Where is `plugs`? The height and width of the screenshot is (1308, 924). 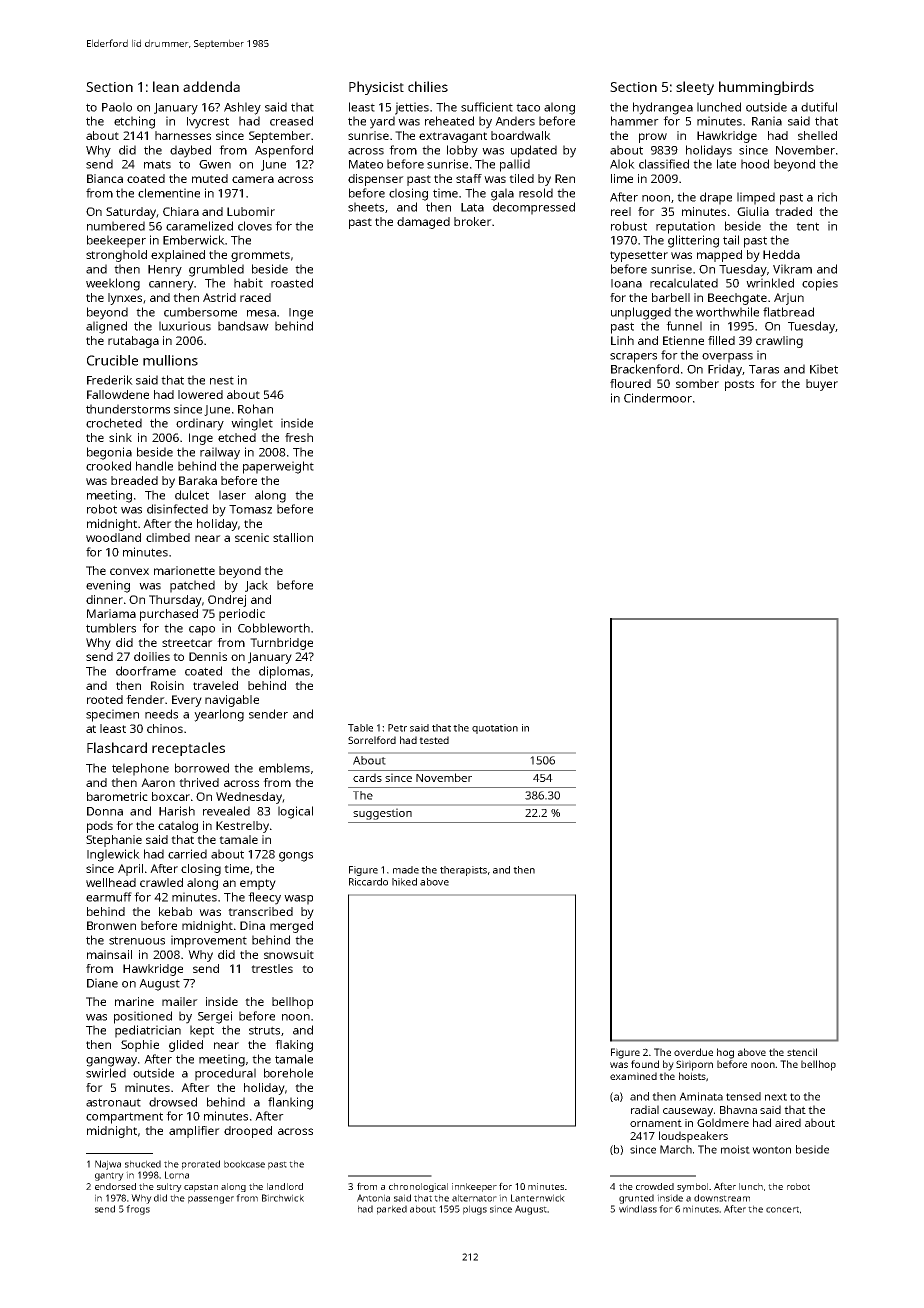 plugs is located at coordinates (475, 1210).
